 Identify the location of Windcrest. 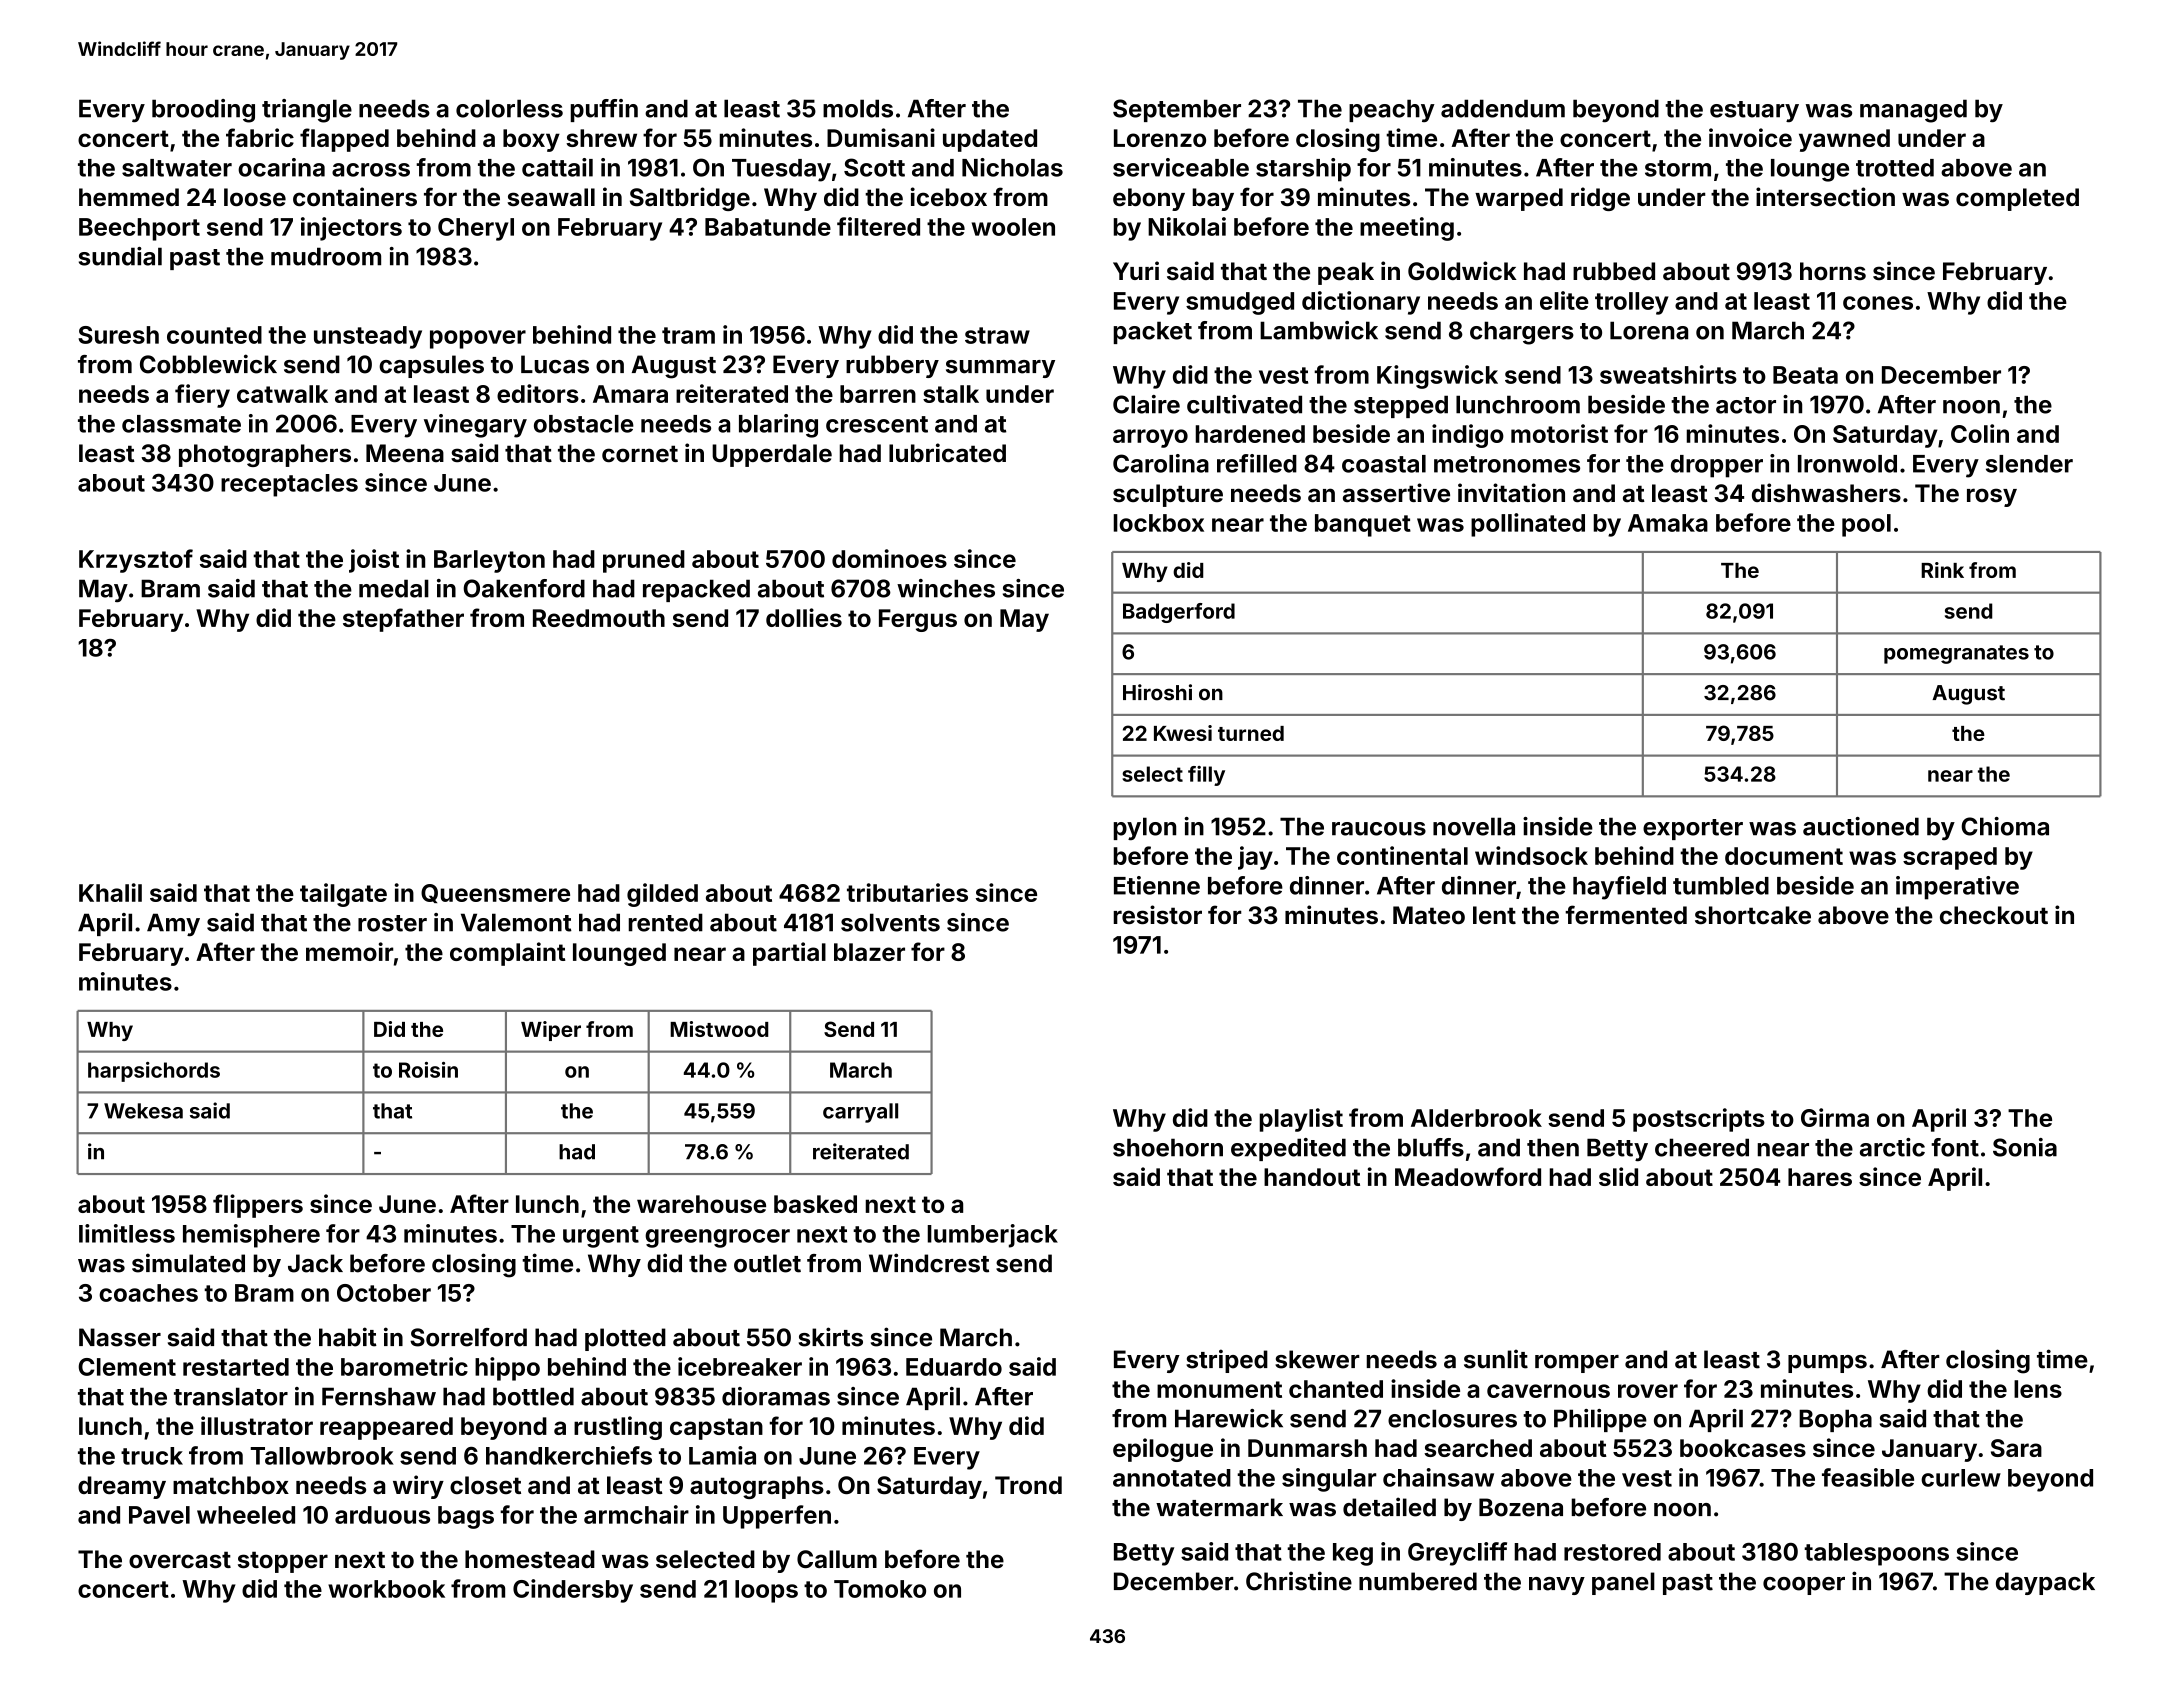
(929, 1263).
